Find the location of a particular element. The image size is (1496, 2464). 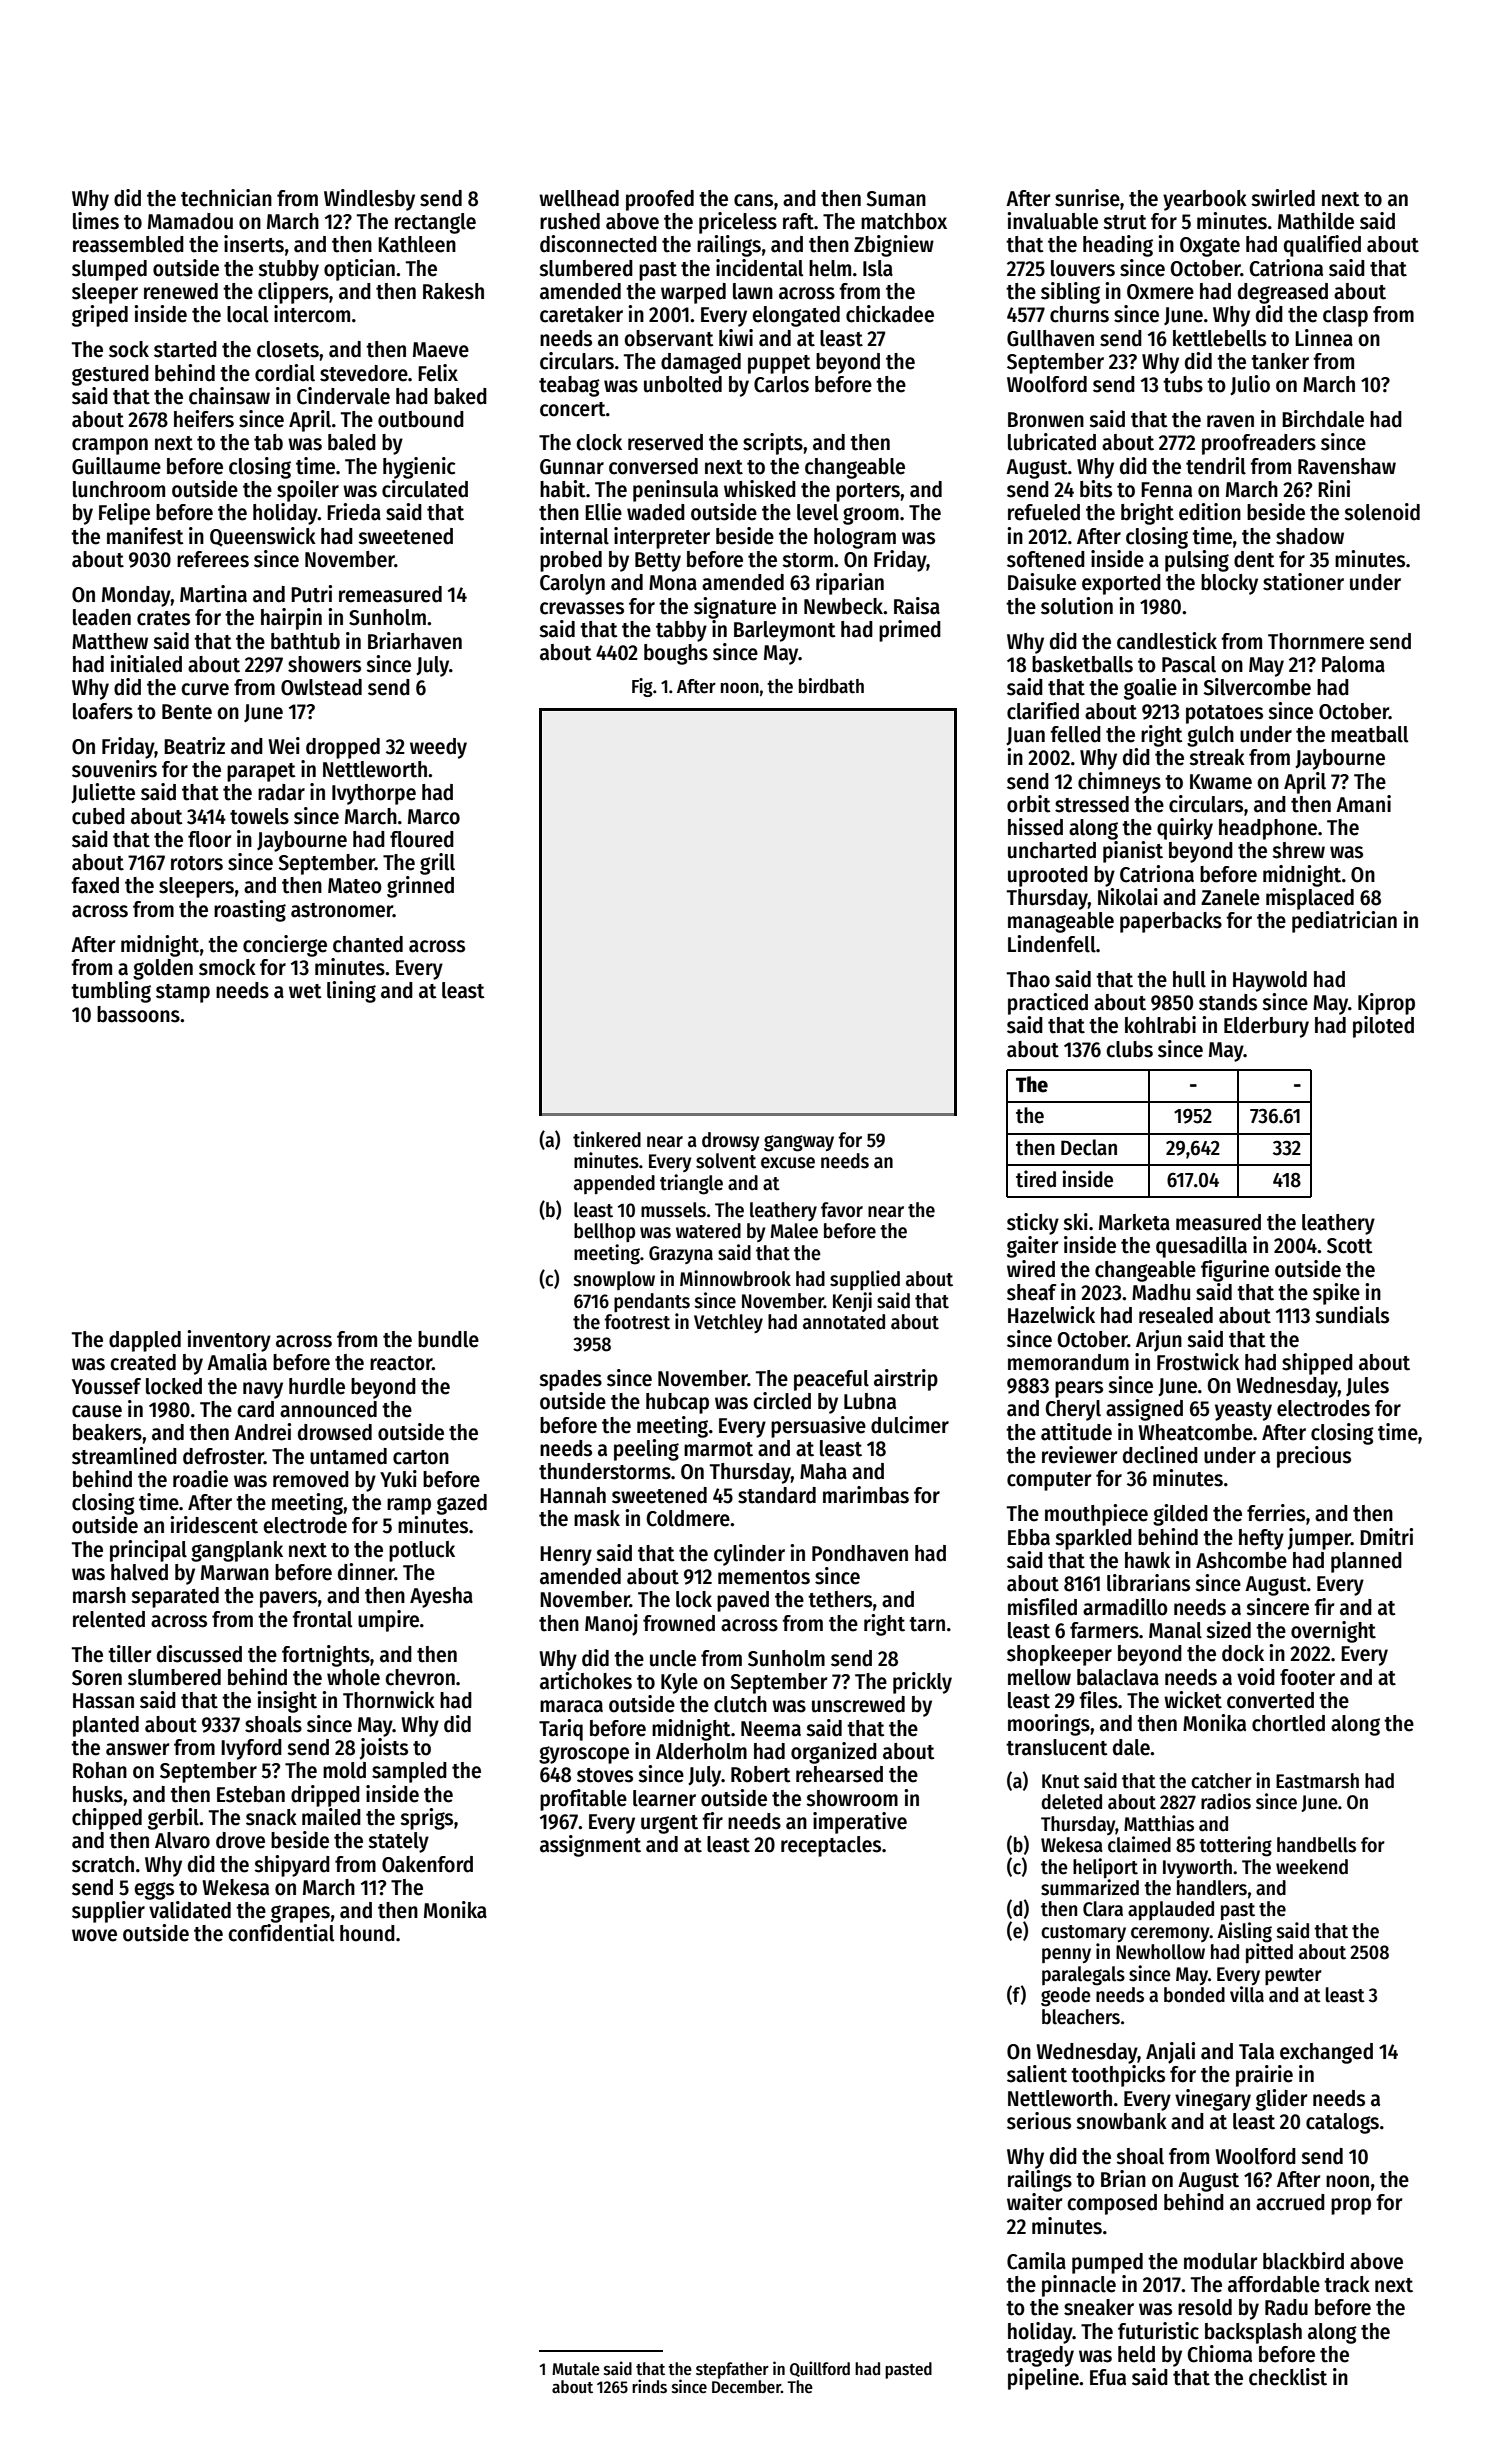

concierge is located at coordinates (285, 946).
